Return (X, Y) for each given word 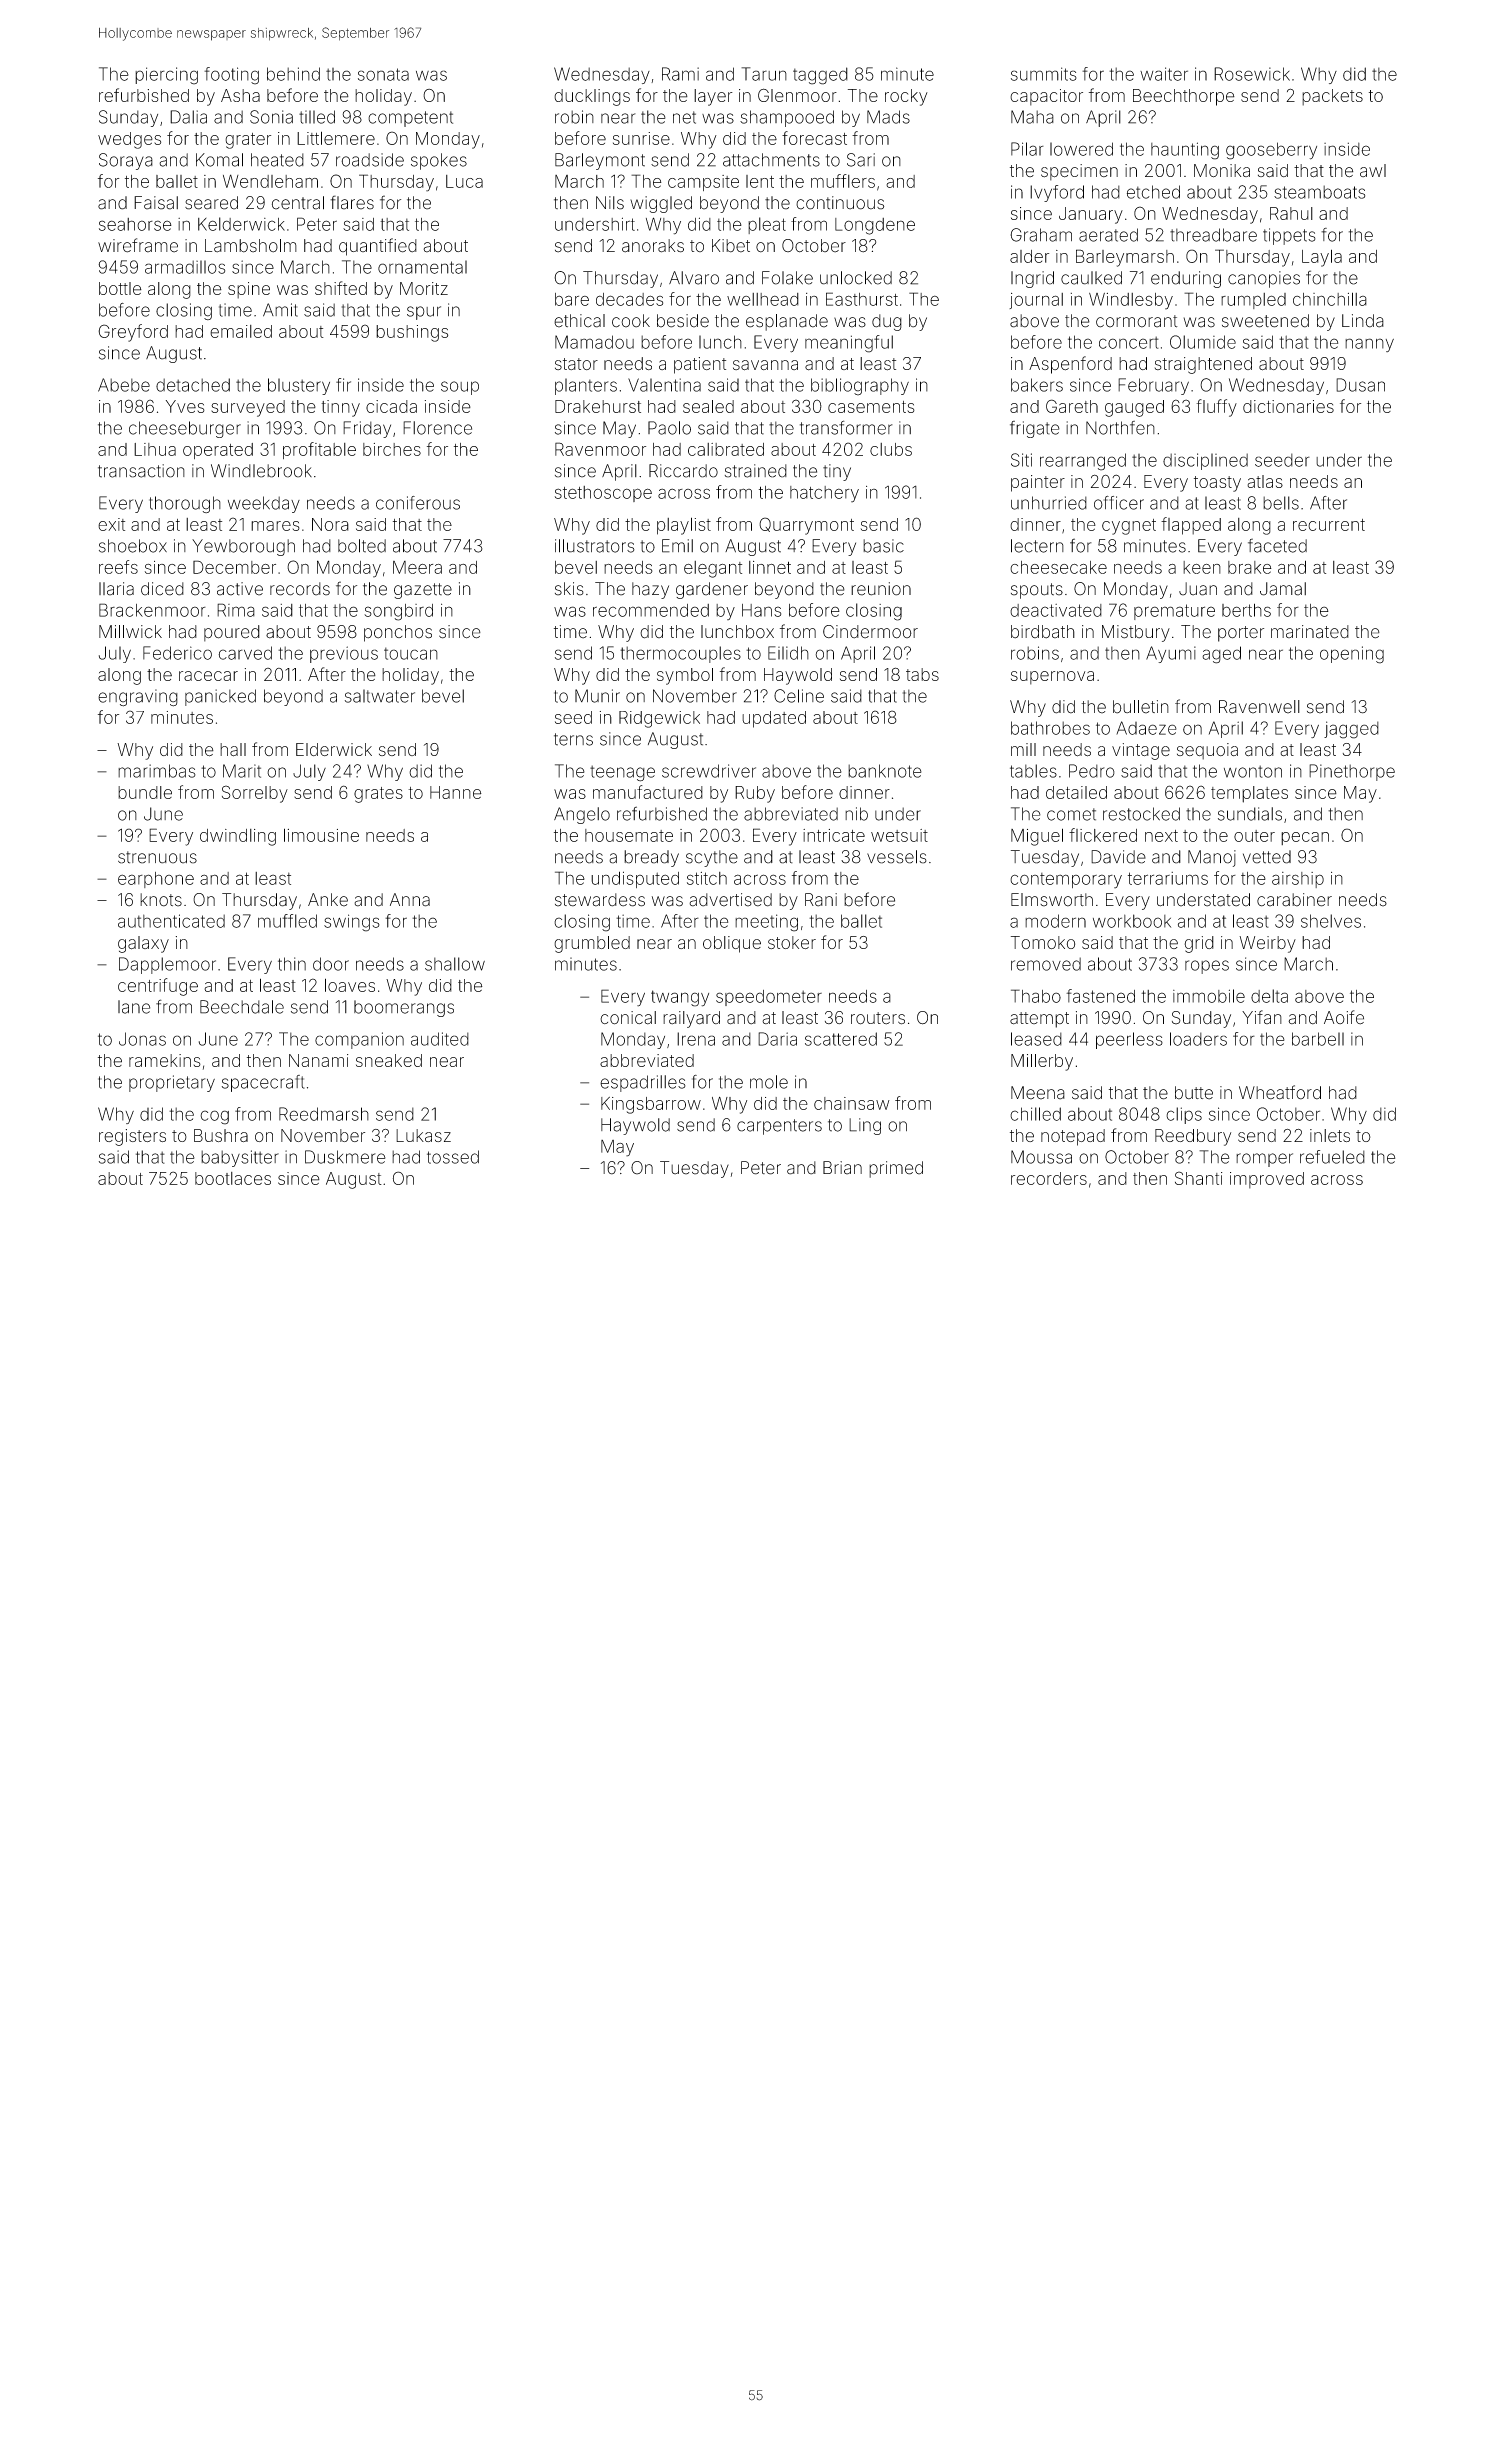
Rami (680, 74)
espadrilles (643, 1083)
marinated (1310, 632)
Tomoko (1043, 942)
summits (1044, 74)
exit (111, 524)
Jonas (142, 1039)
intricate (834, 835)
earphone (156, 880)
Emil (677, 546)
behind (293, 74)
